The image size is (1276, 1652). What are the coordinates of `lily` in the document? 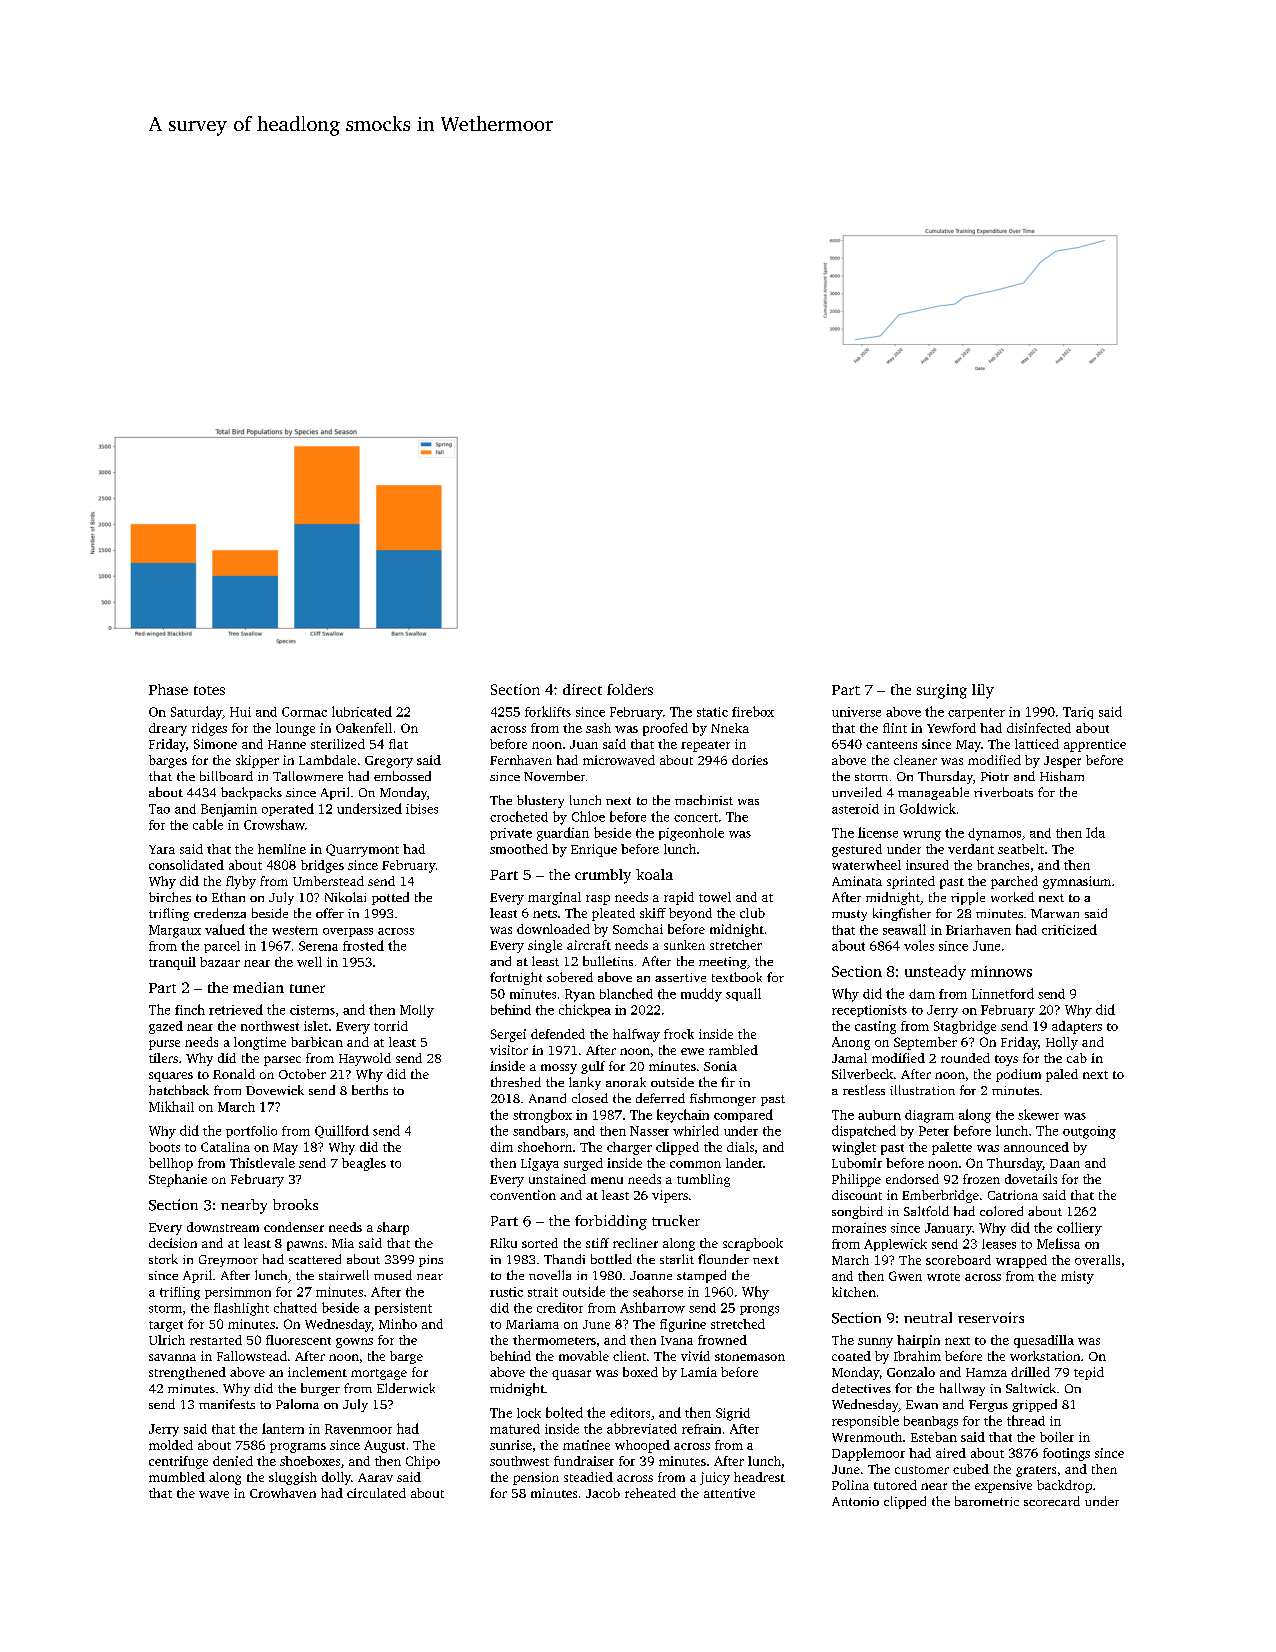 It's located at (983, 691).
